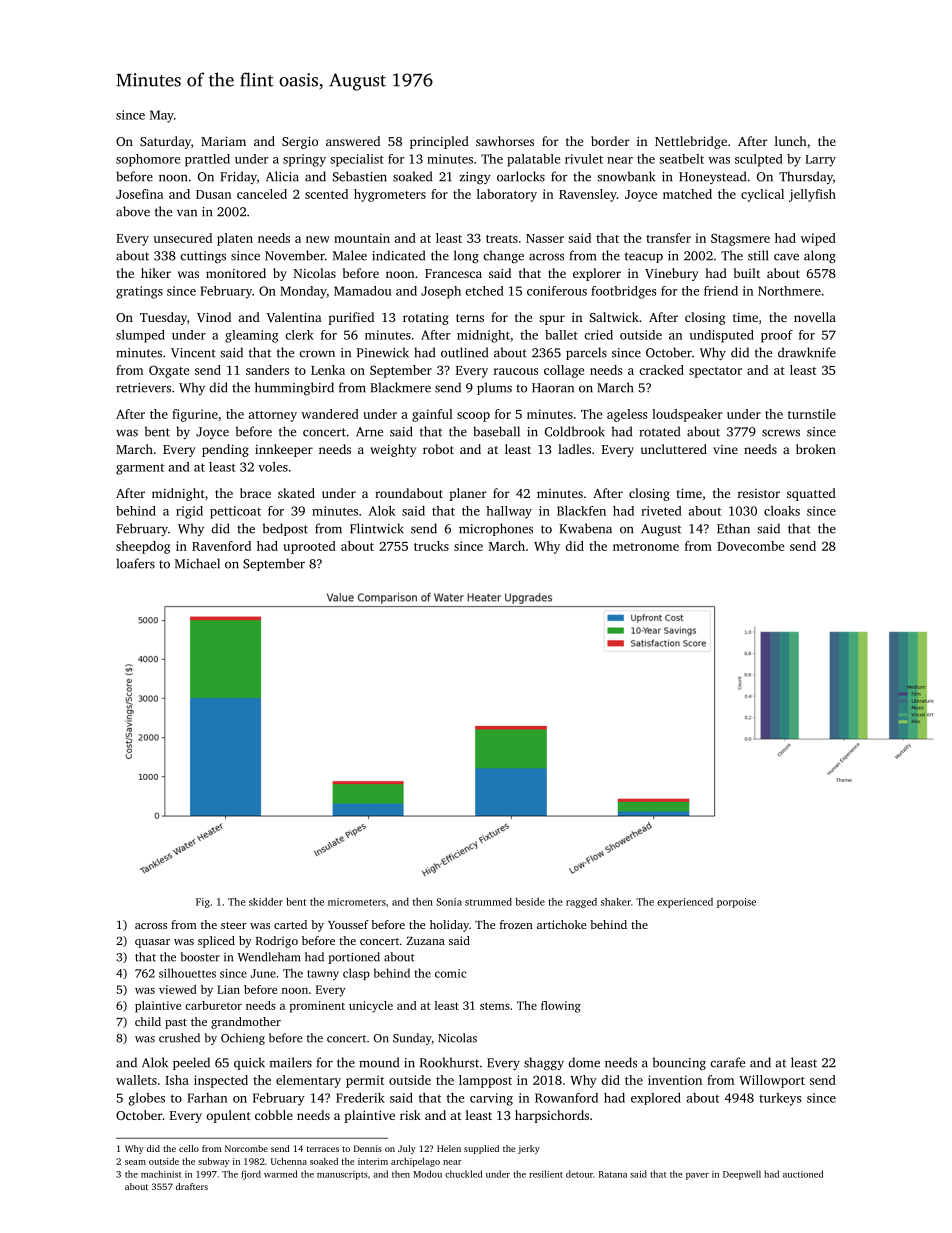 The height and width of the page is (1233, 952). What do you see at coordinates (616, 902) in the page?
I see `shaker` at bounding box center [616, 902].
